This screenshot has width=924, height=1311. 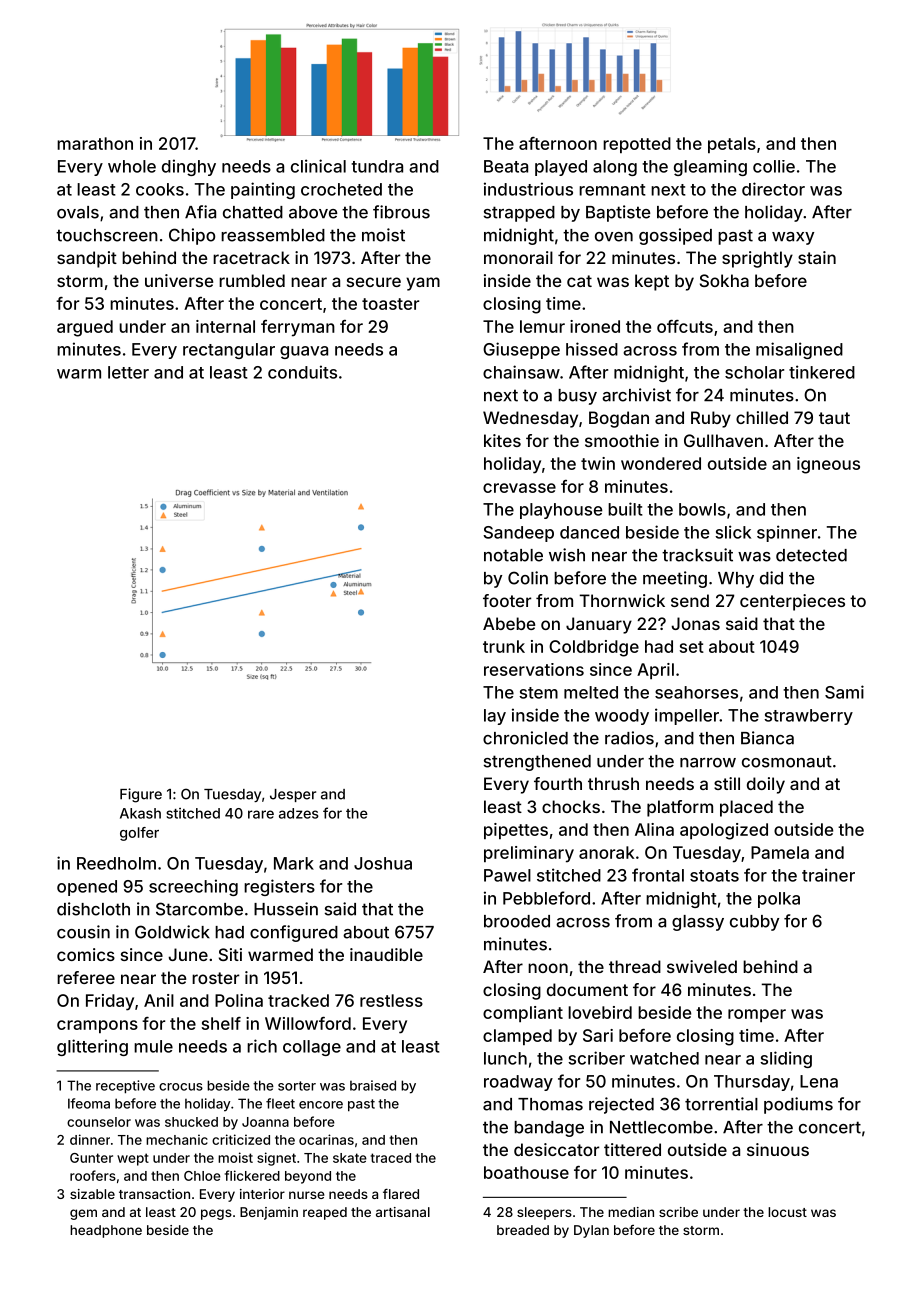 What do you see at coordinates (792, 602) in the screenshot?
I see `centerpieces` at bounding box center [792, 602].
